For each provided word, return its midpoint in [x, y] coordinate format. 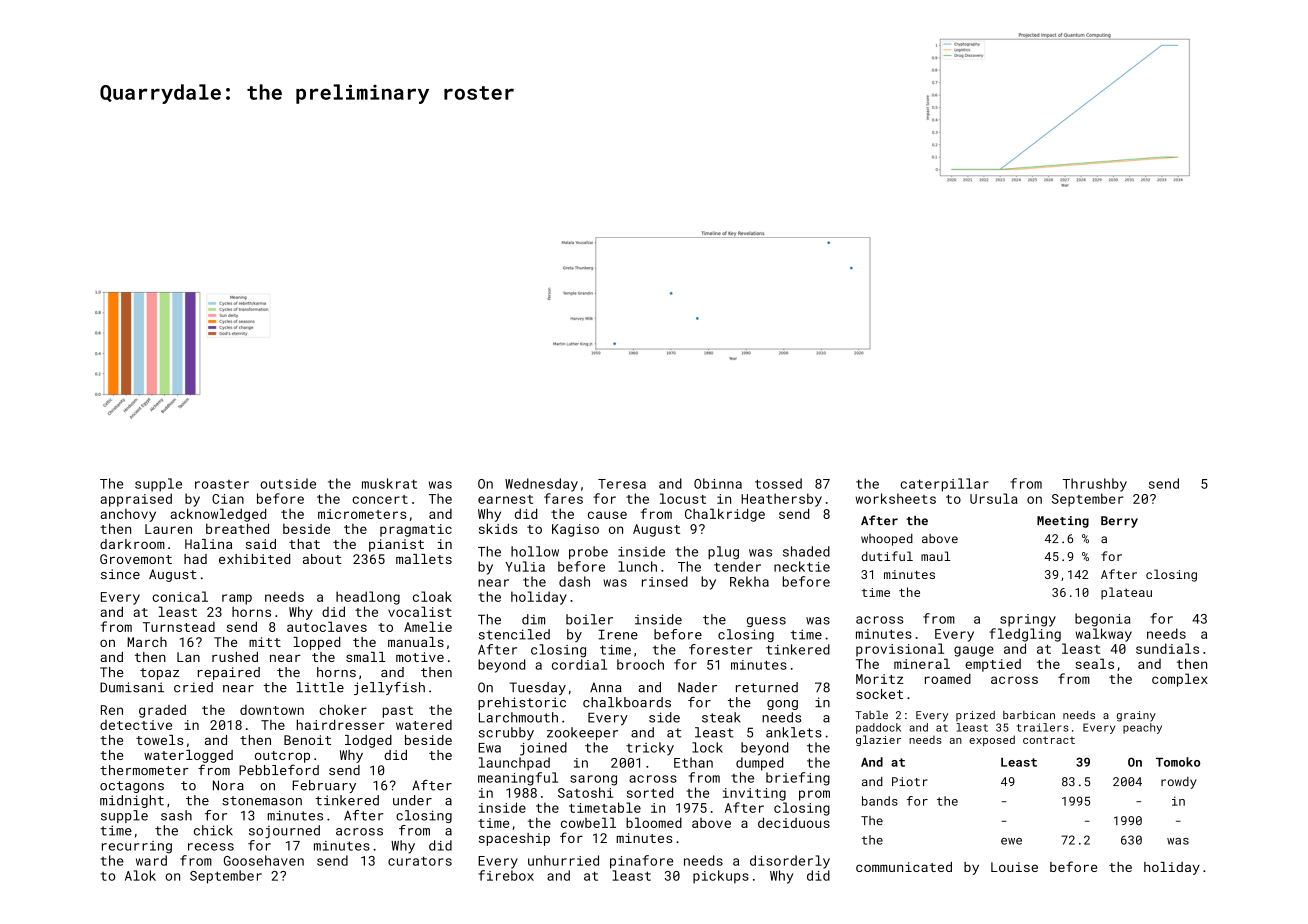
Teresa [622, 484]
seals [1095, 663]
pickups [721, 877]
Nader [697, 687]
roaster [222, 484]
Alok [140, 875]
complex [1180, 680]
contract [1049, 740]
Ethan [693, 762]
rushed [235, 657]
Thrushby [1095, 485]
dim [533, 619]
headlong [368, 598]
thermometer [144, 770]
